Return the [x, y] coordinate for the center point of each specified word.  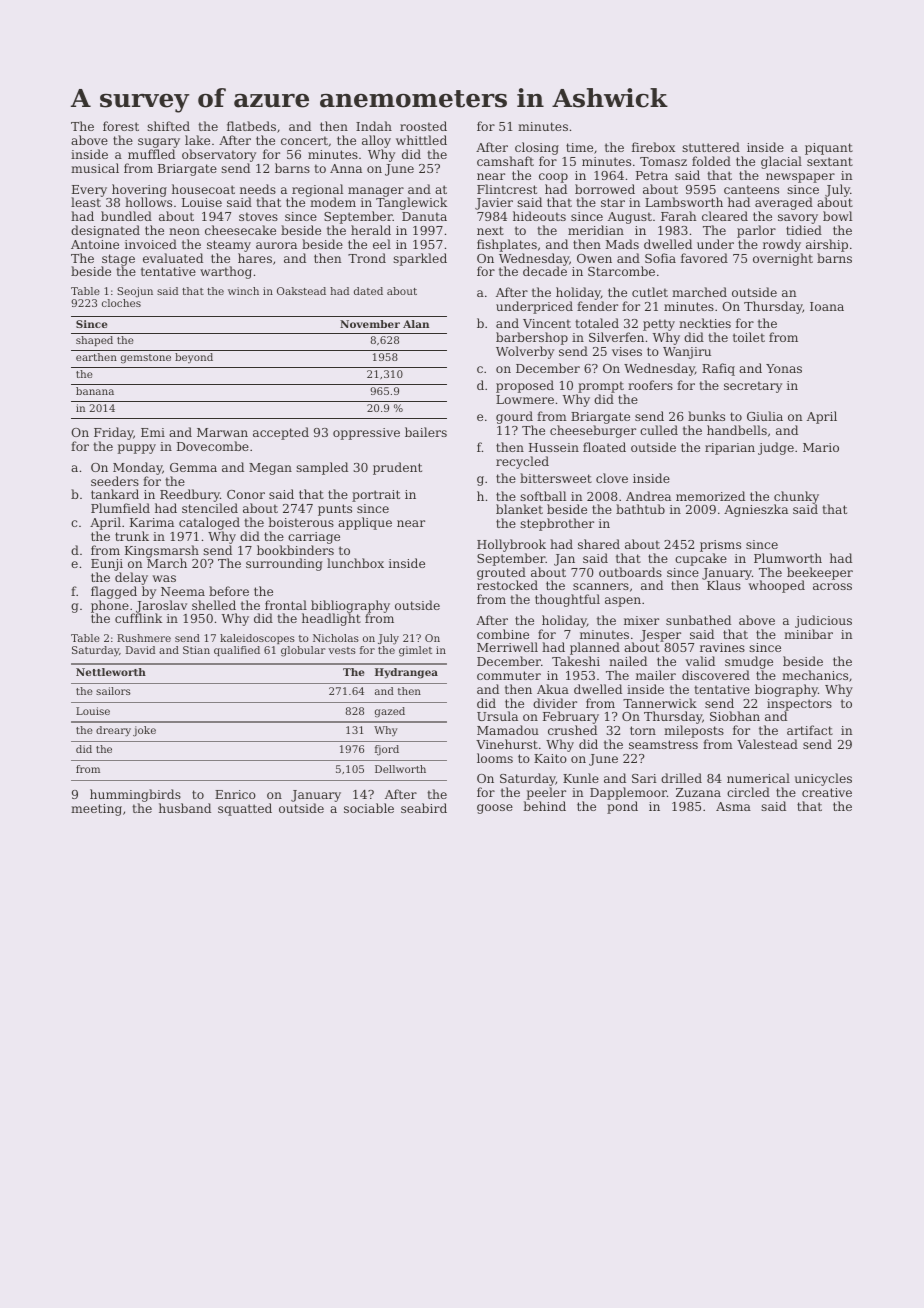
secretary [753, 387]
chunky [796, 498]
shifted [168, 126]
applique [365, 523]
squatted [245, 809]
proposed [525, 386]
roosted [423, 126]
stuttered [711, 147]
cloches [121, 303]
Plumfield [120, 508]
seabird [424, 808]
